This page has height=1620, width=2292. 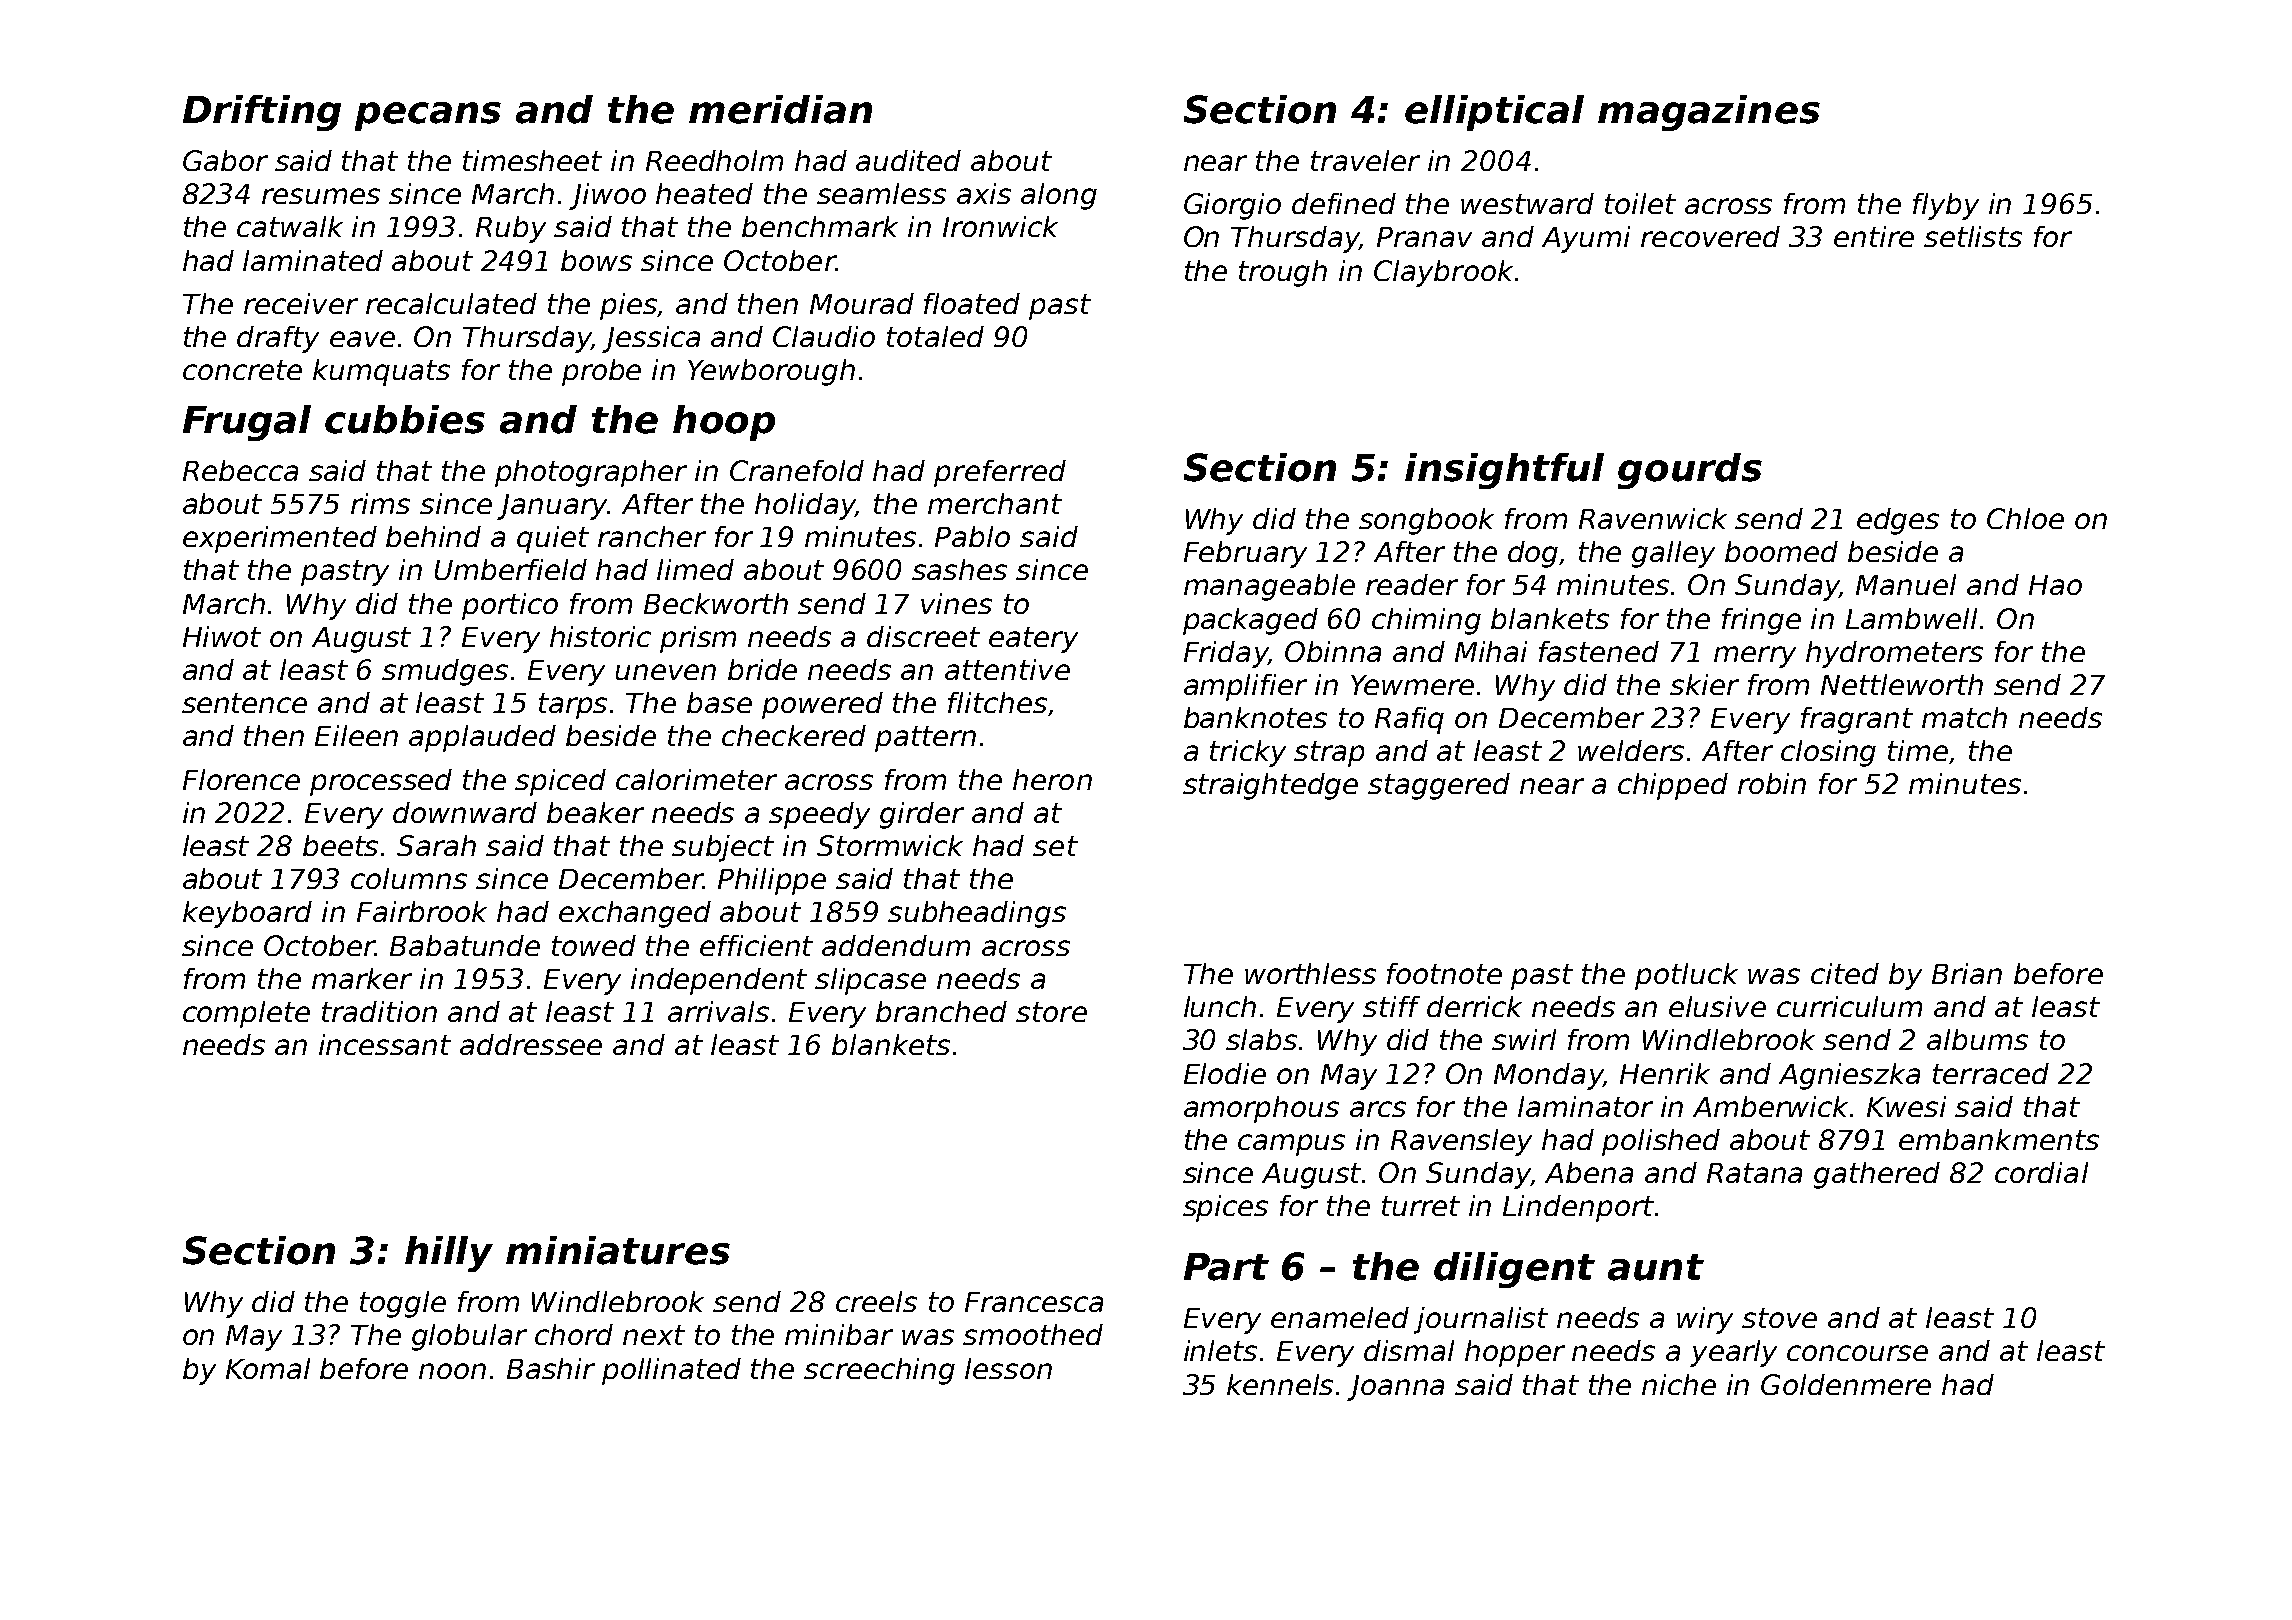 What do you see at coordinates (469, 1337) in the page?
I see `globular` at bounding box center [469, 1337].
